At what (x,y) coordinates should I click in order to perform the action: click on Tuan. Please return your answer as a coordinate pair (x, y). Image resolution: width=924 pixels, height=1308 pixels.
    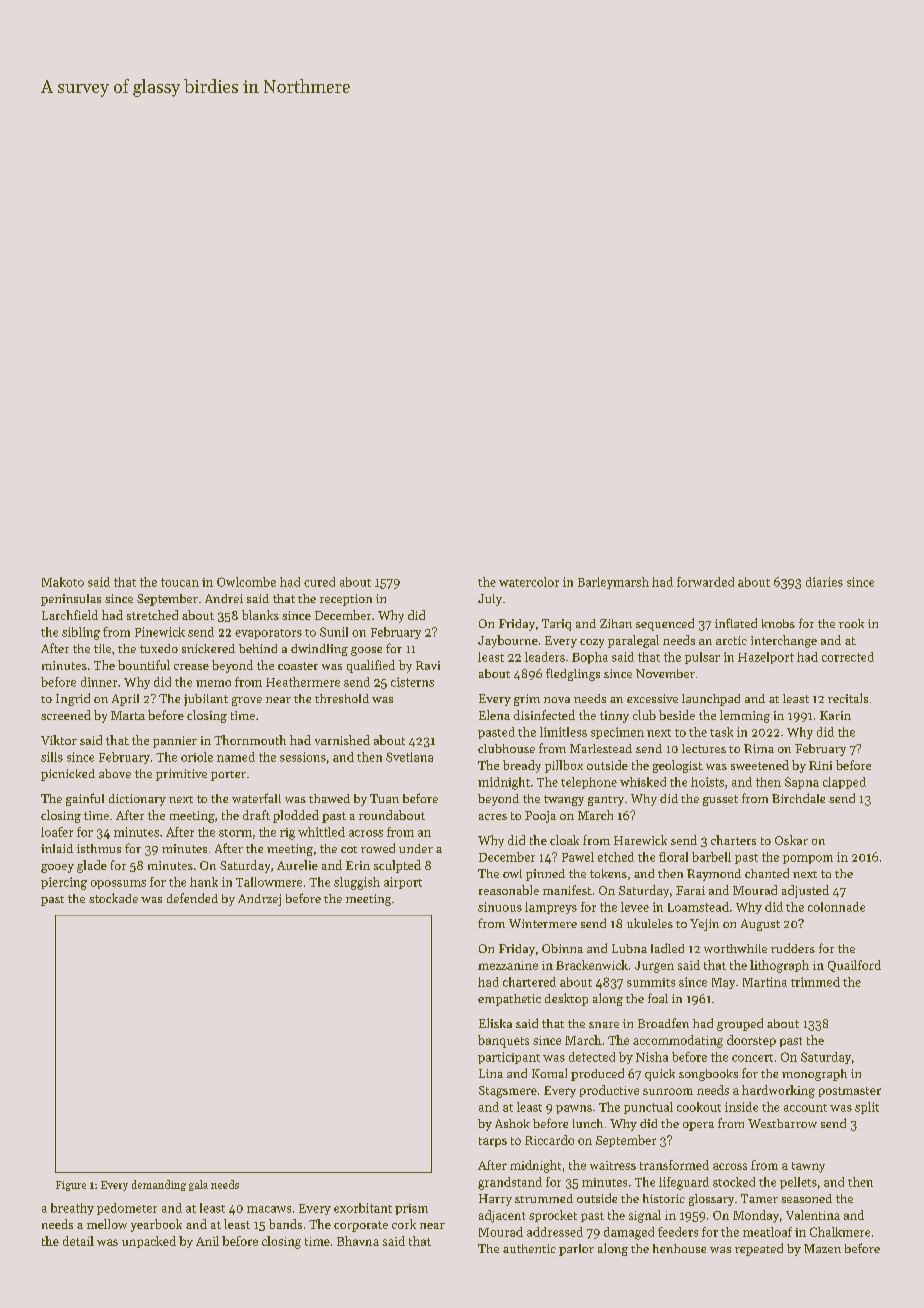
    Looking at the image, I should click on (384, 798).
